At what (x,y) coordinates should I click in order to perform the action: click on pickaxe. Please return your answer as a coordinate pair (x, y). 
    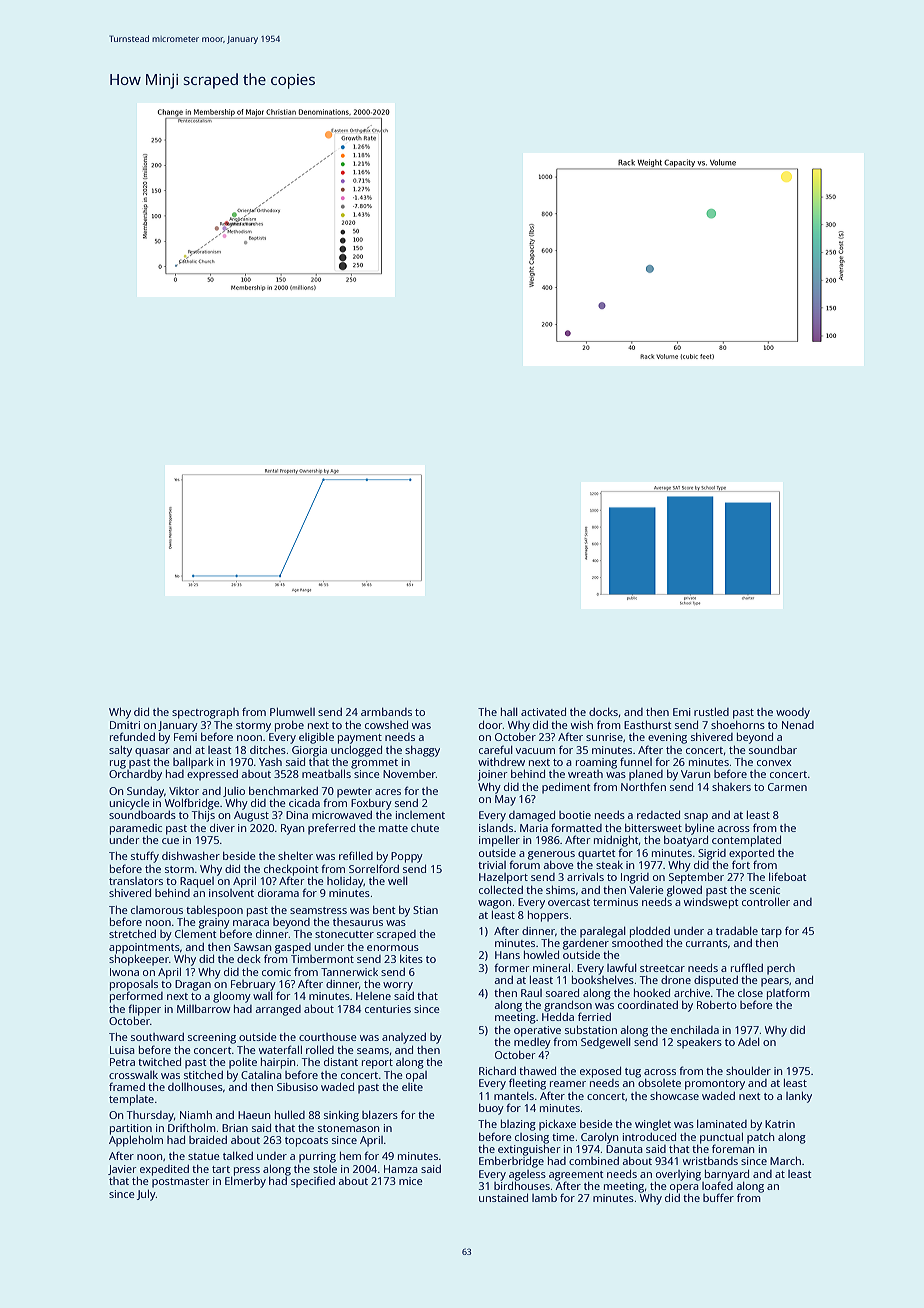
    Looking at the image, I should click on (557, 1125).
